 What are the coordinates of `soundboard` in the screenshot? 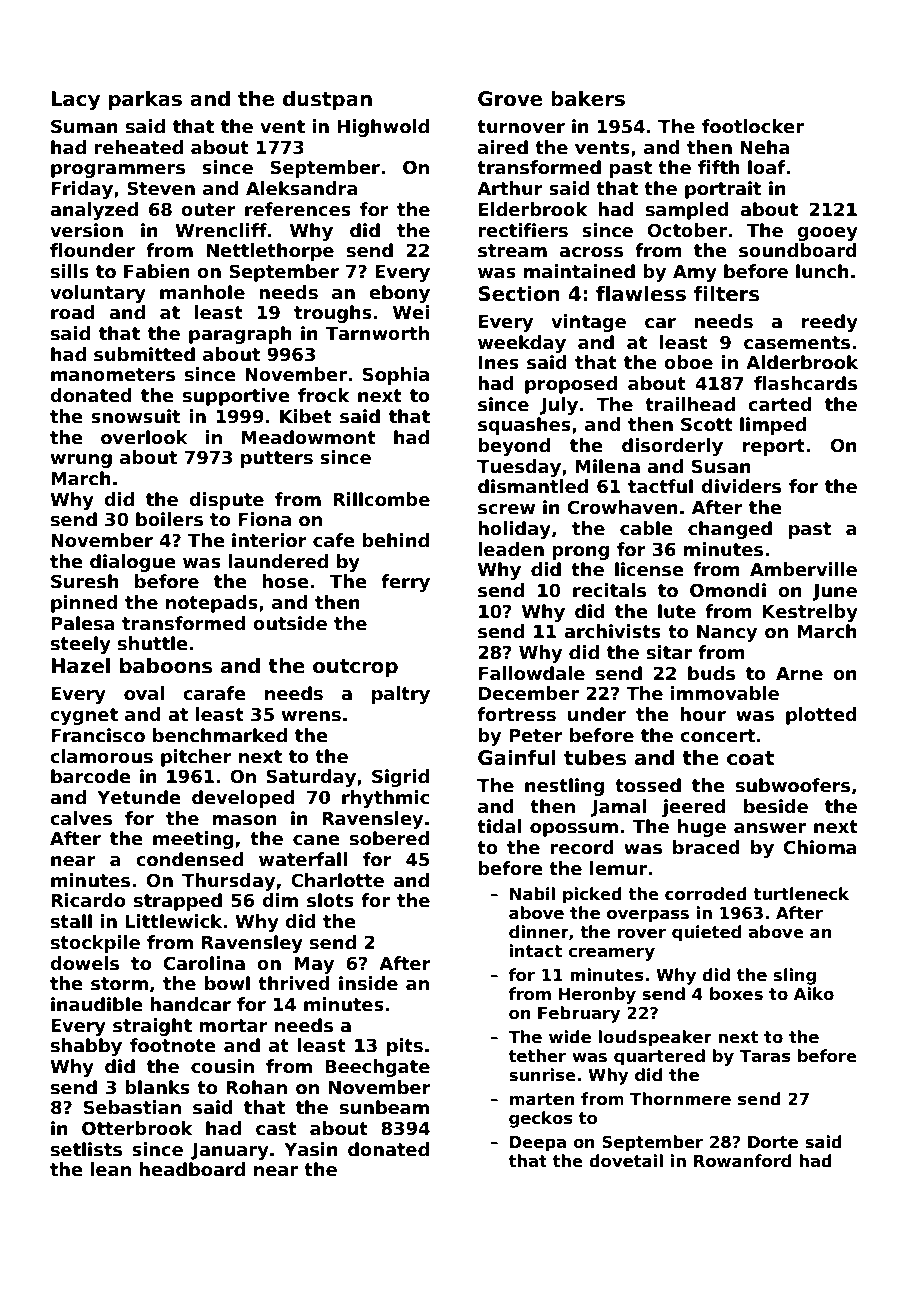 It's located at (798, 250).
